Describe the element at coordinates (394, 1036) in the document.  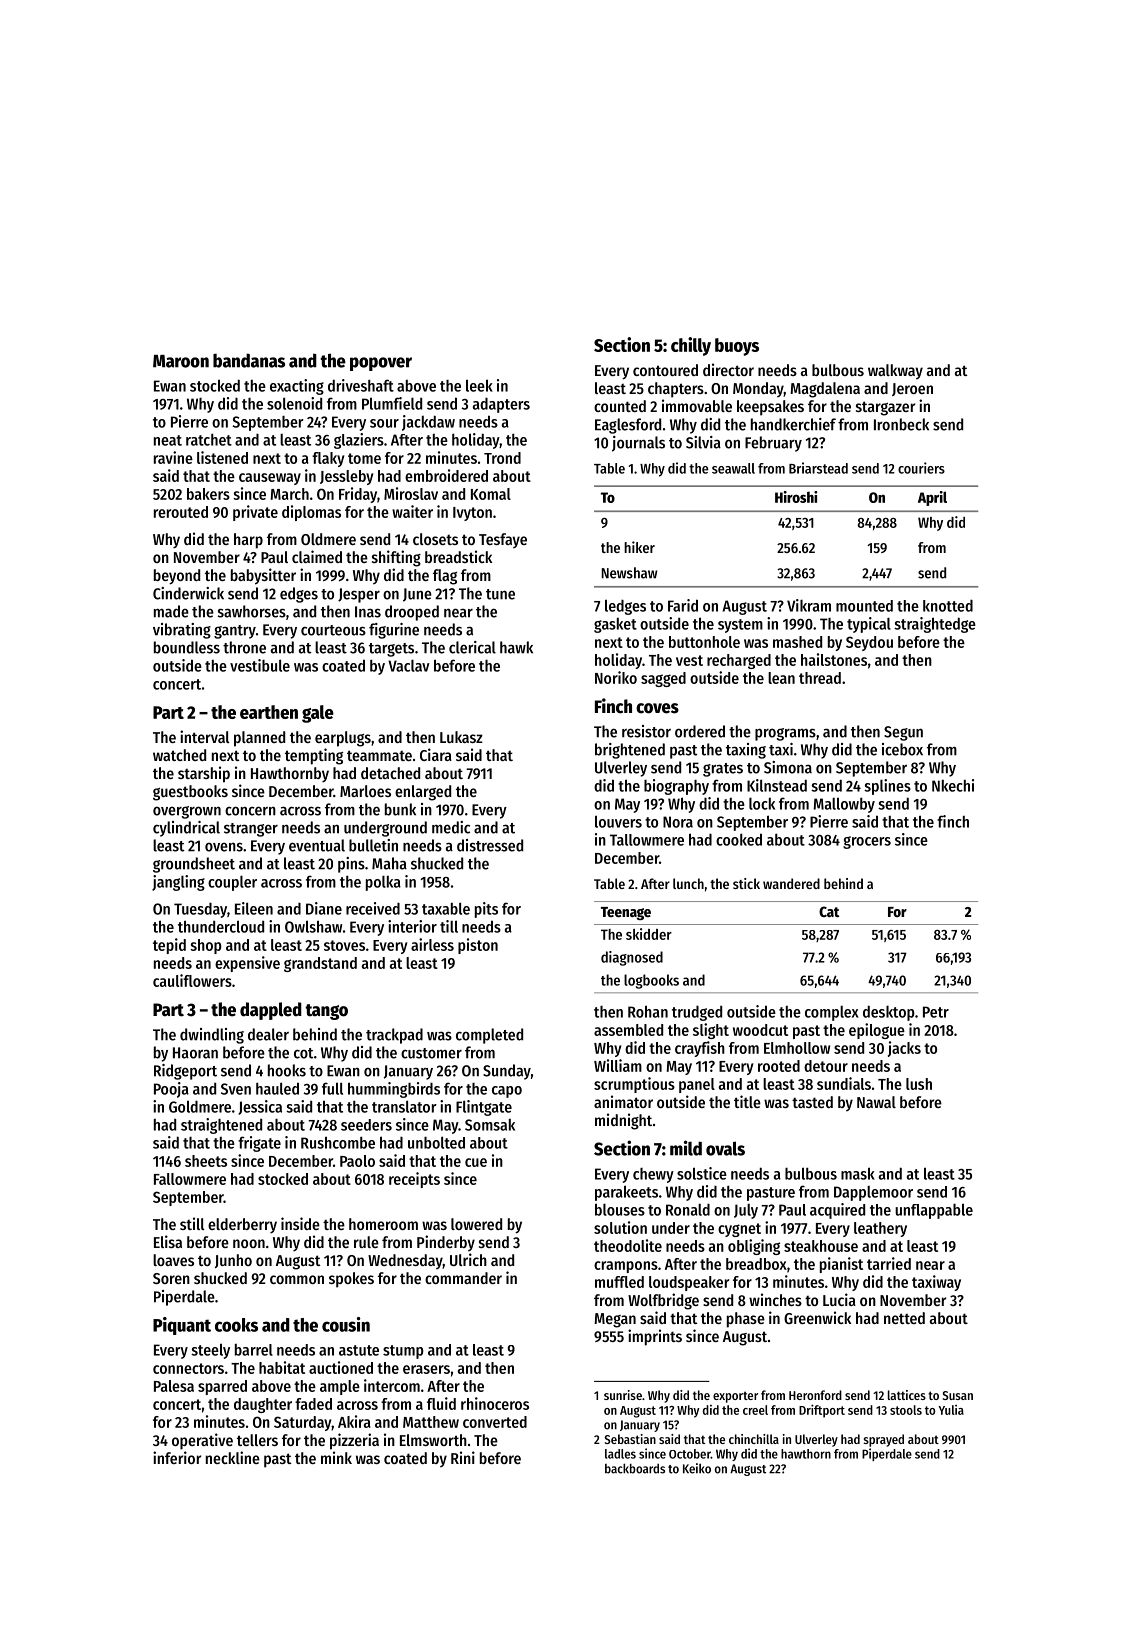
I see `trackpad` at that location.
